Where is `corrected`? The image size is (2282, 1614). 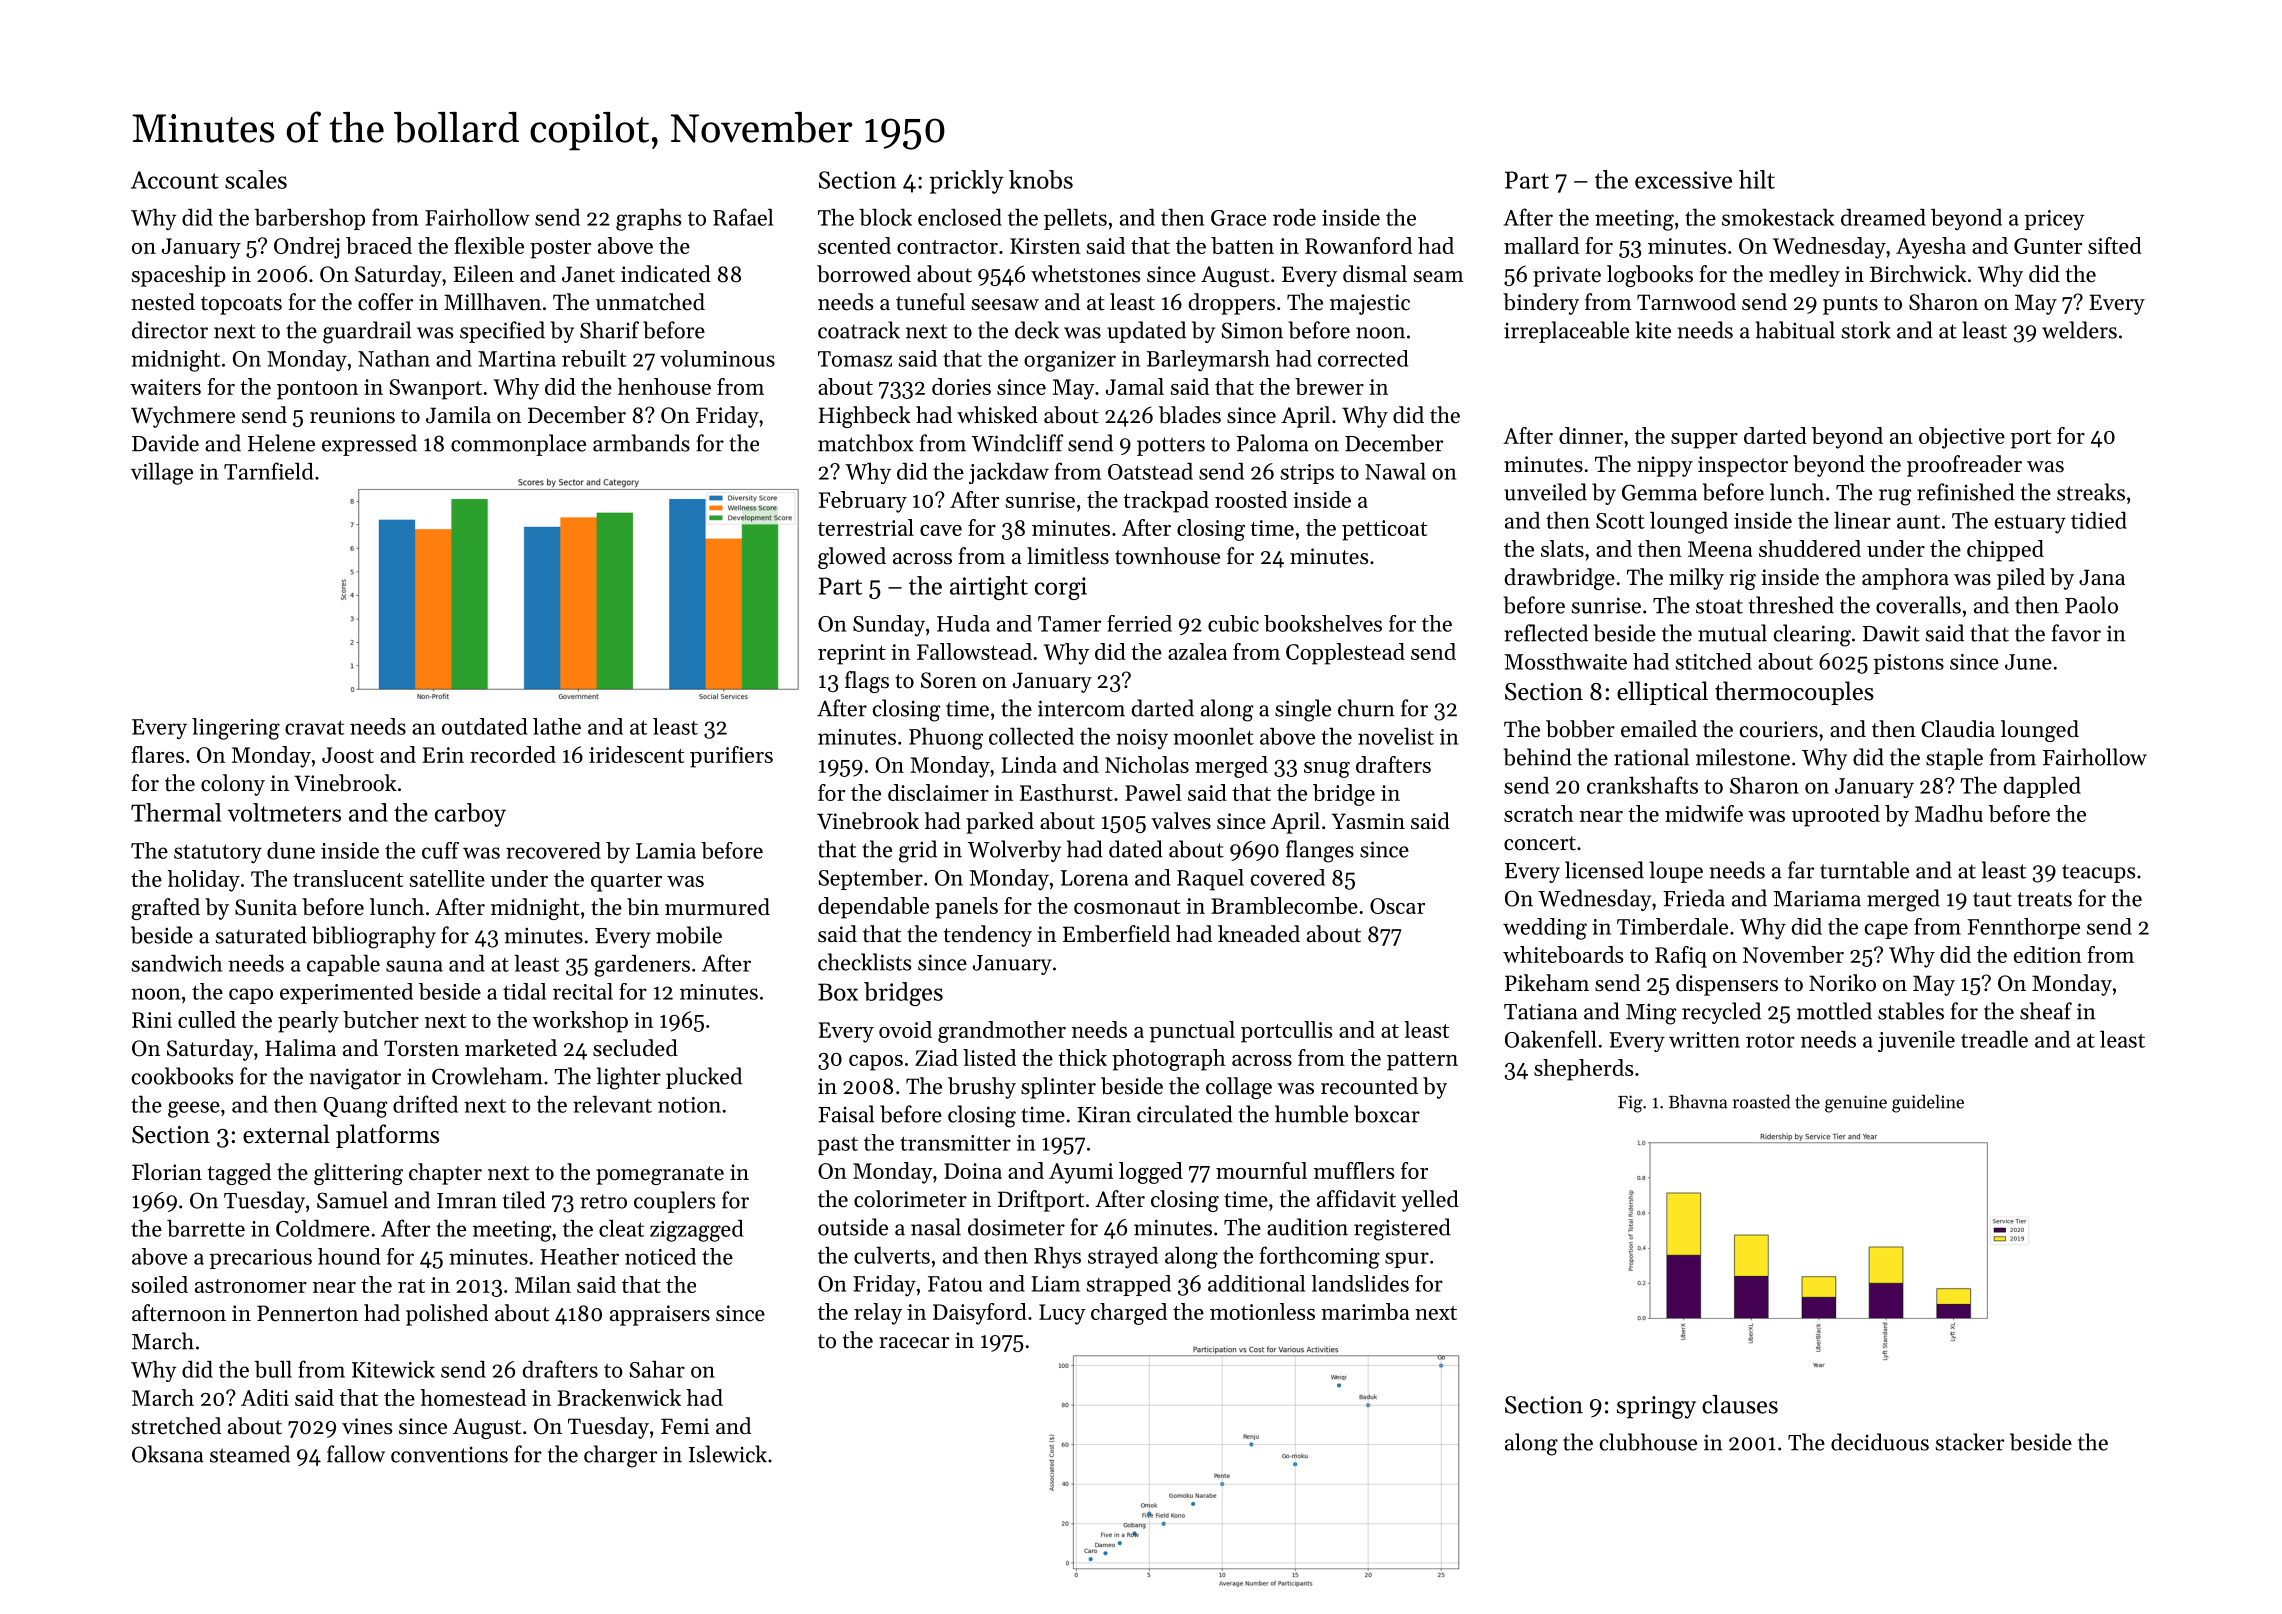
corrected is located at coordinates (1363, 358).
